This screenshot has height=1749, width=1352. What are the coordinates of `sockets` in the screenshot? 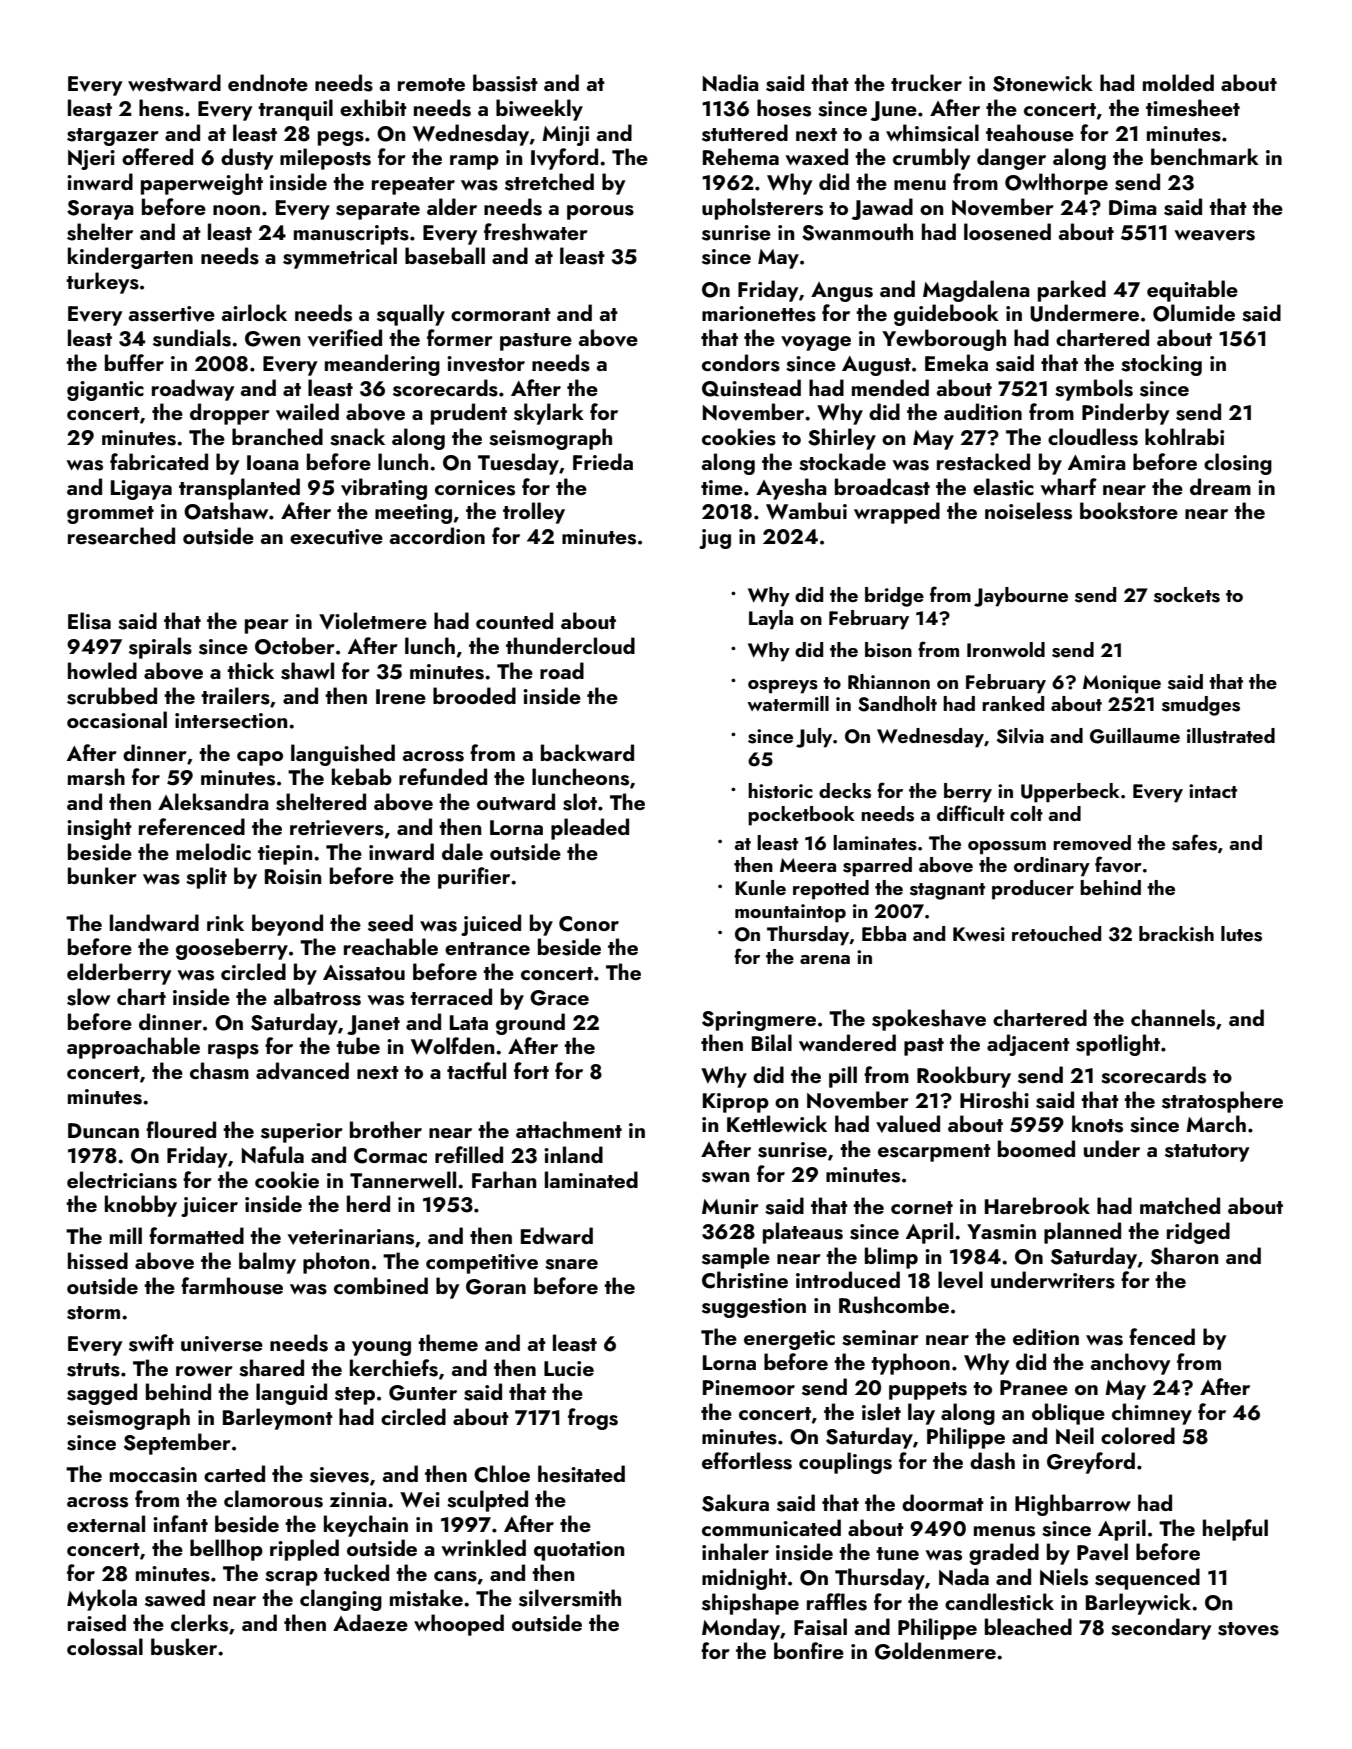 It's located at (1187, 595).
